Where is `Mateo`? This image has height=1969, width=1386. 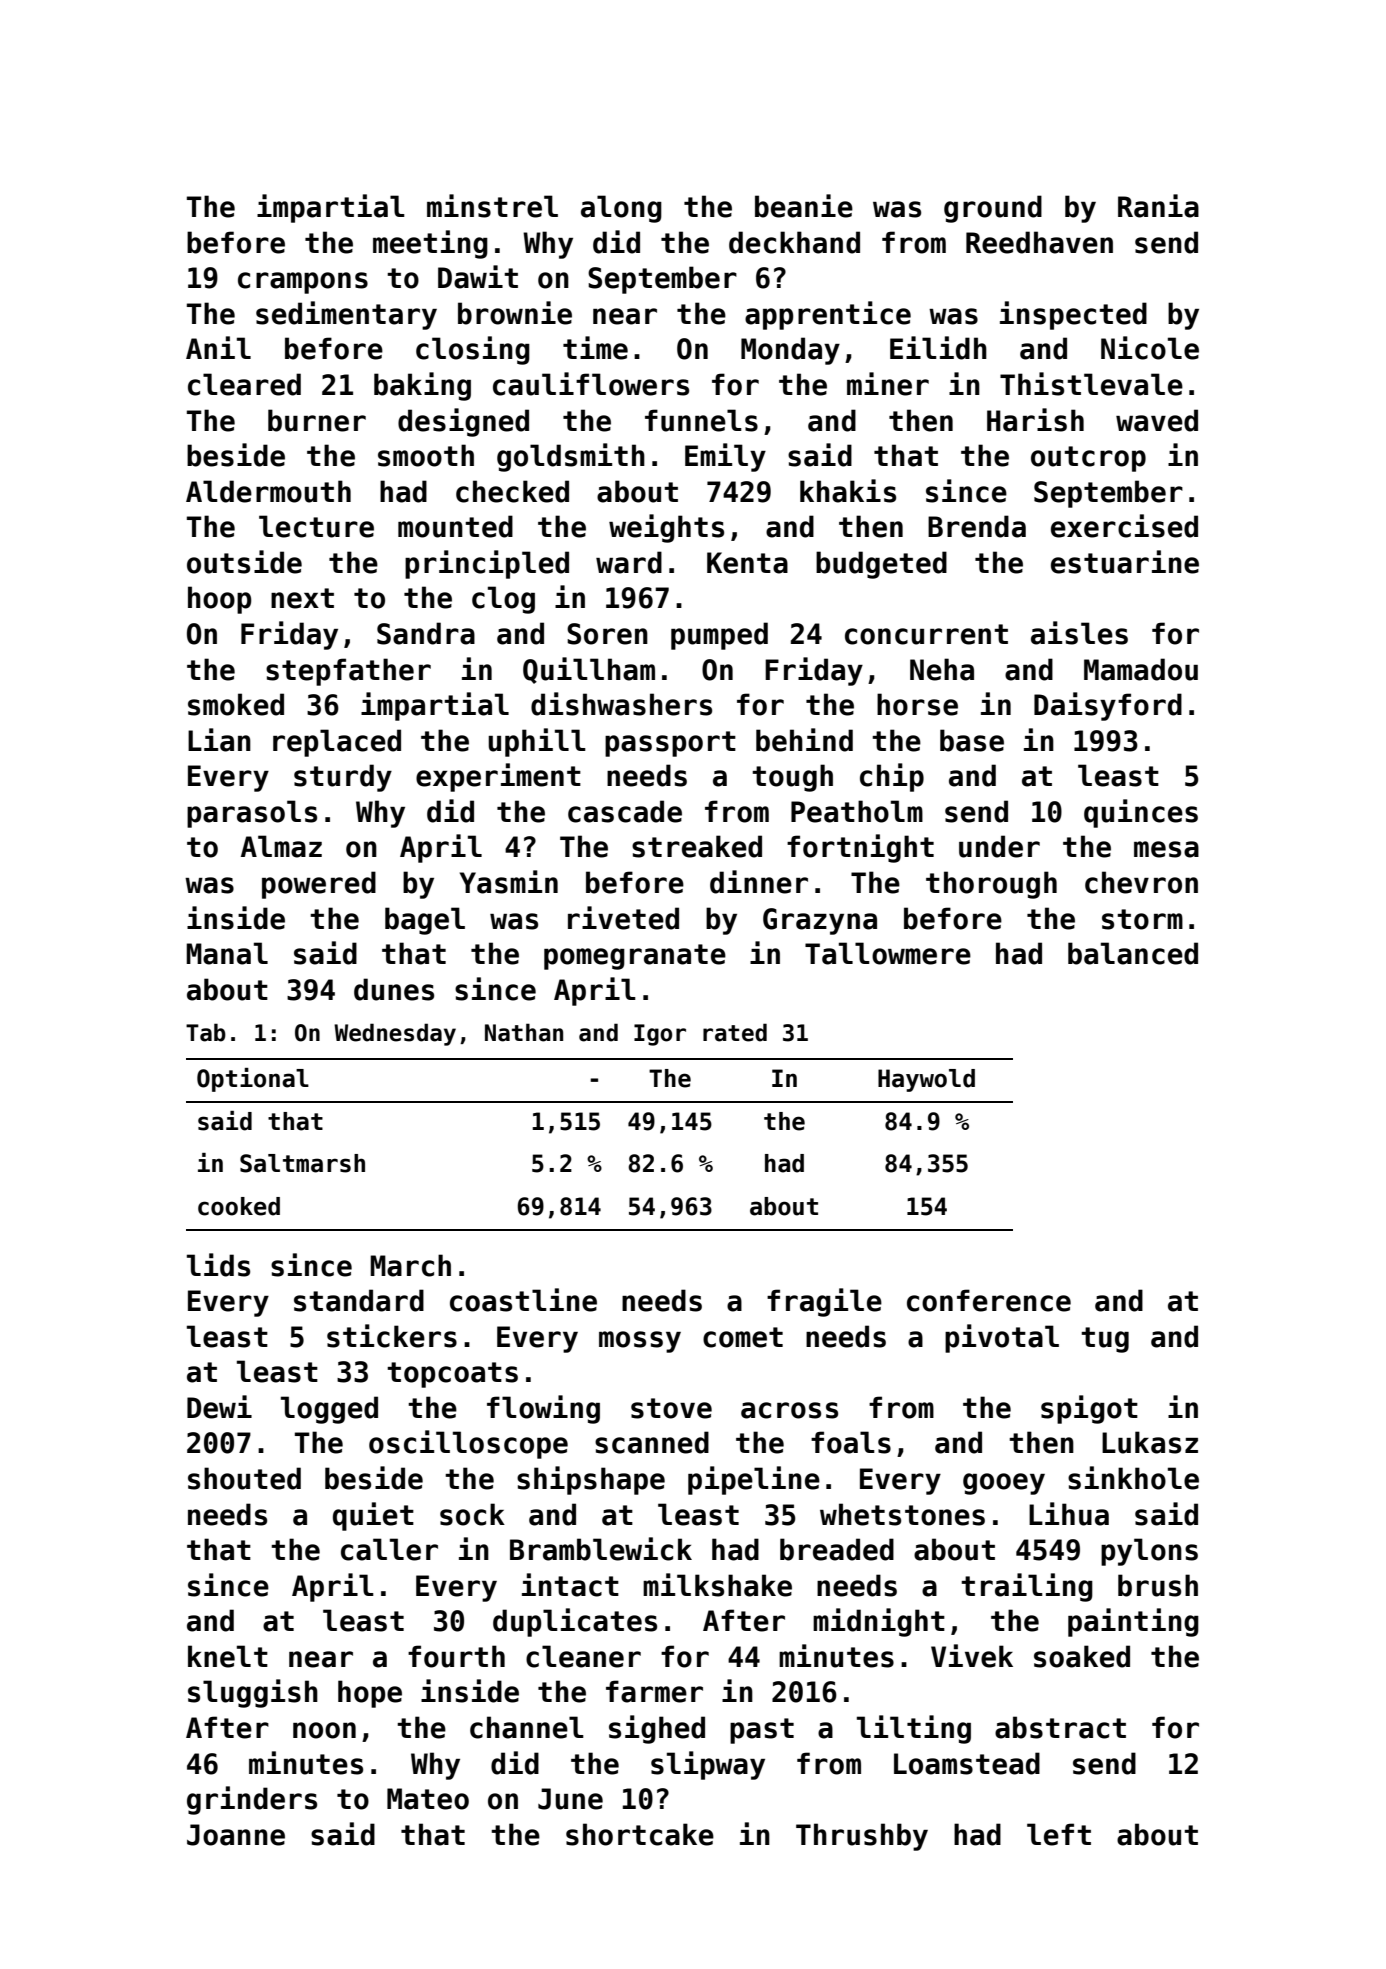
Mateo is located at coordinates (428, 1799).
